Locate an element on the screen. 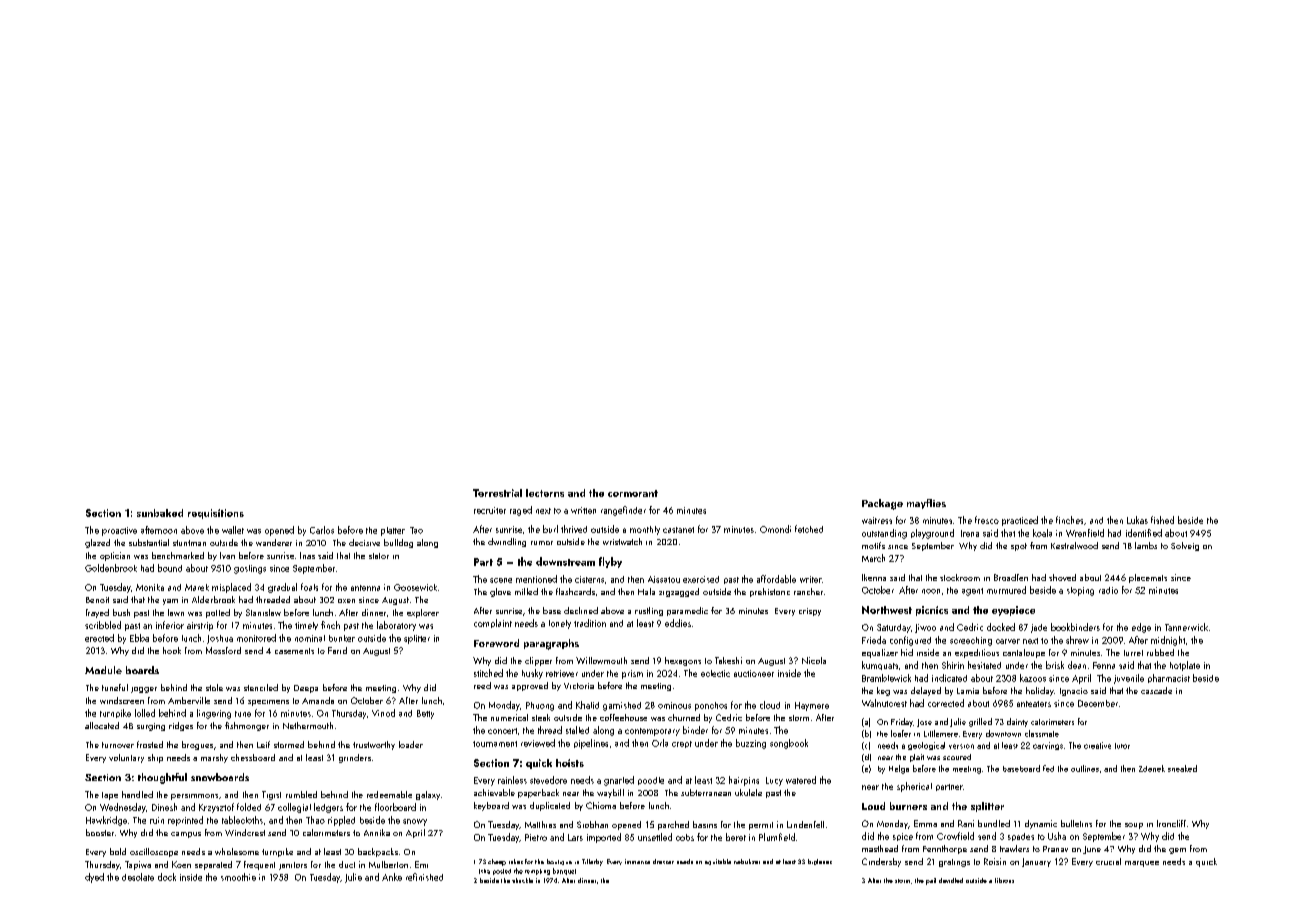 The height and width of the screenshot is (924, 1308). holiday is located at coordinates (1040, 691).
